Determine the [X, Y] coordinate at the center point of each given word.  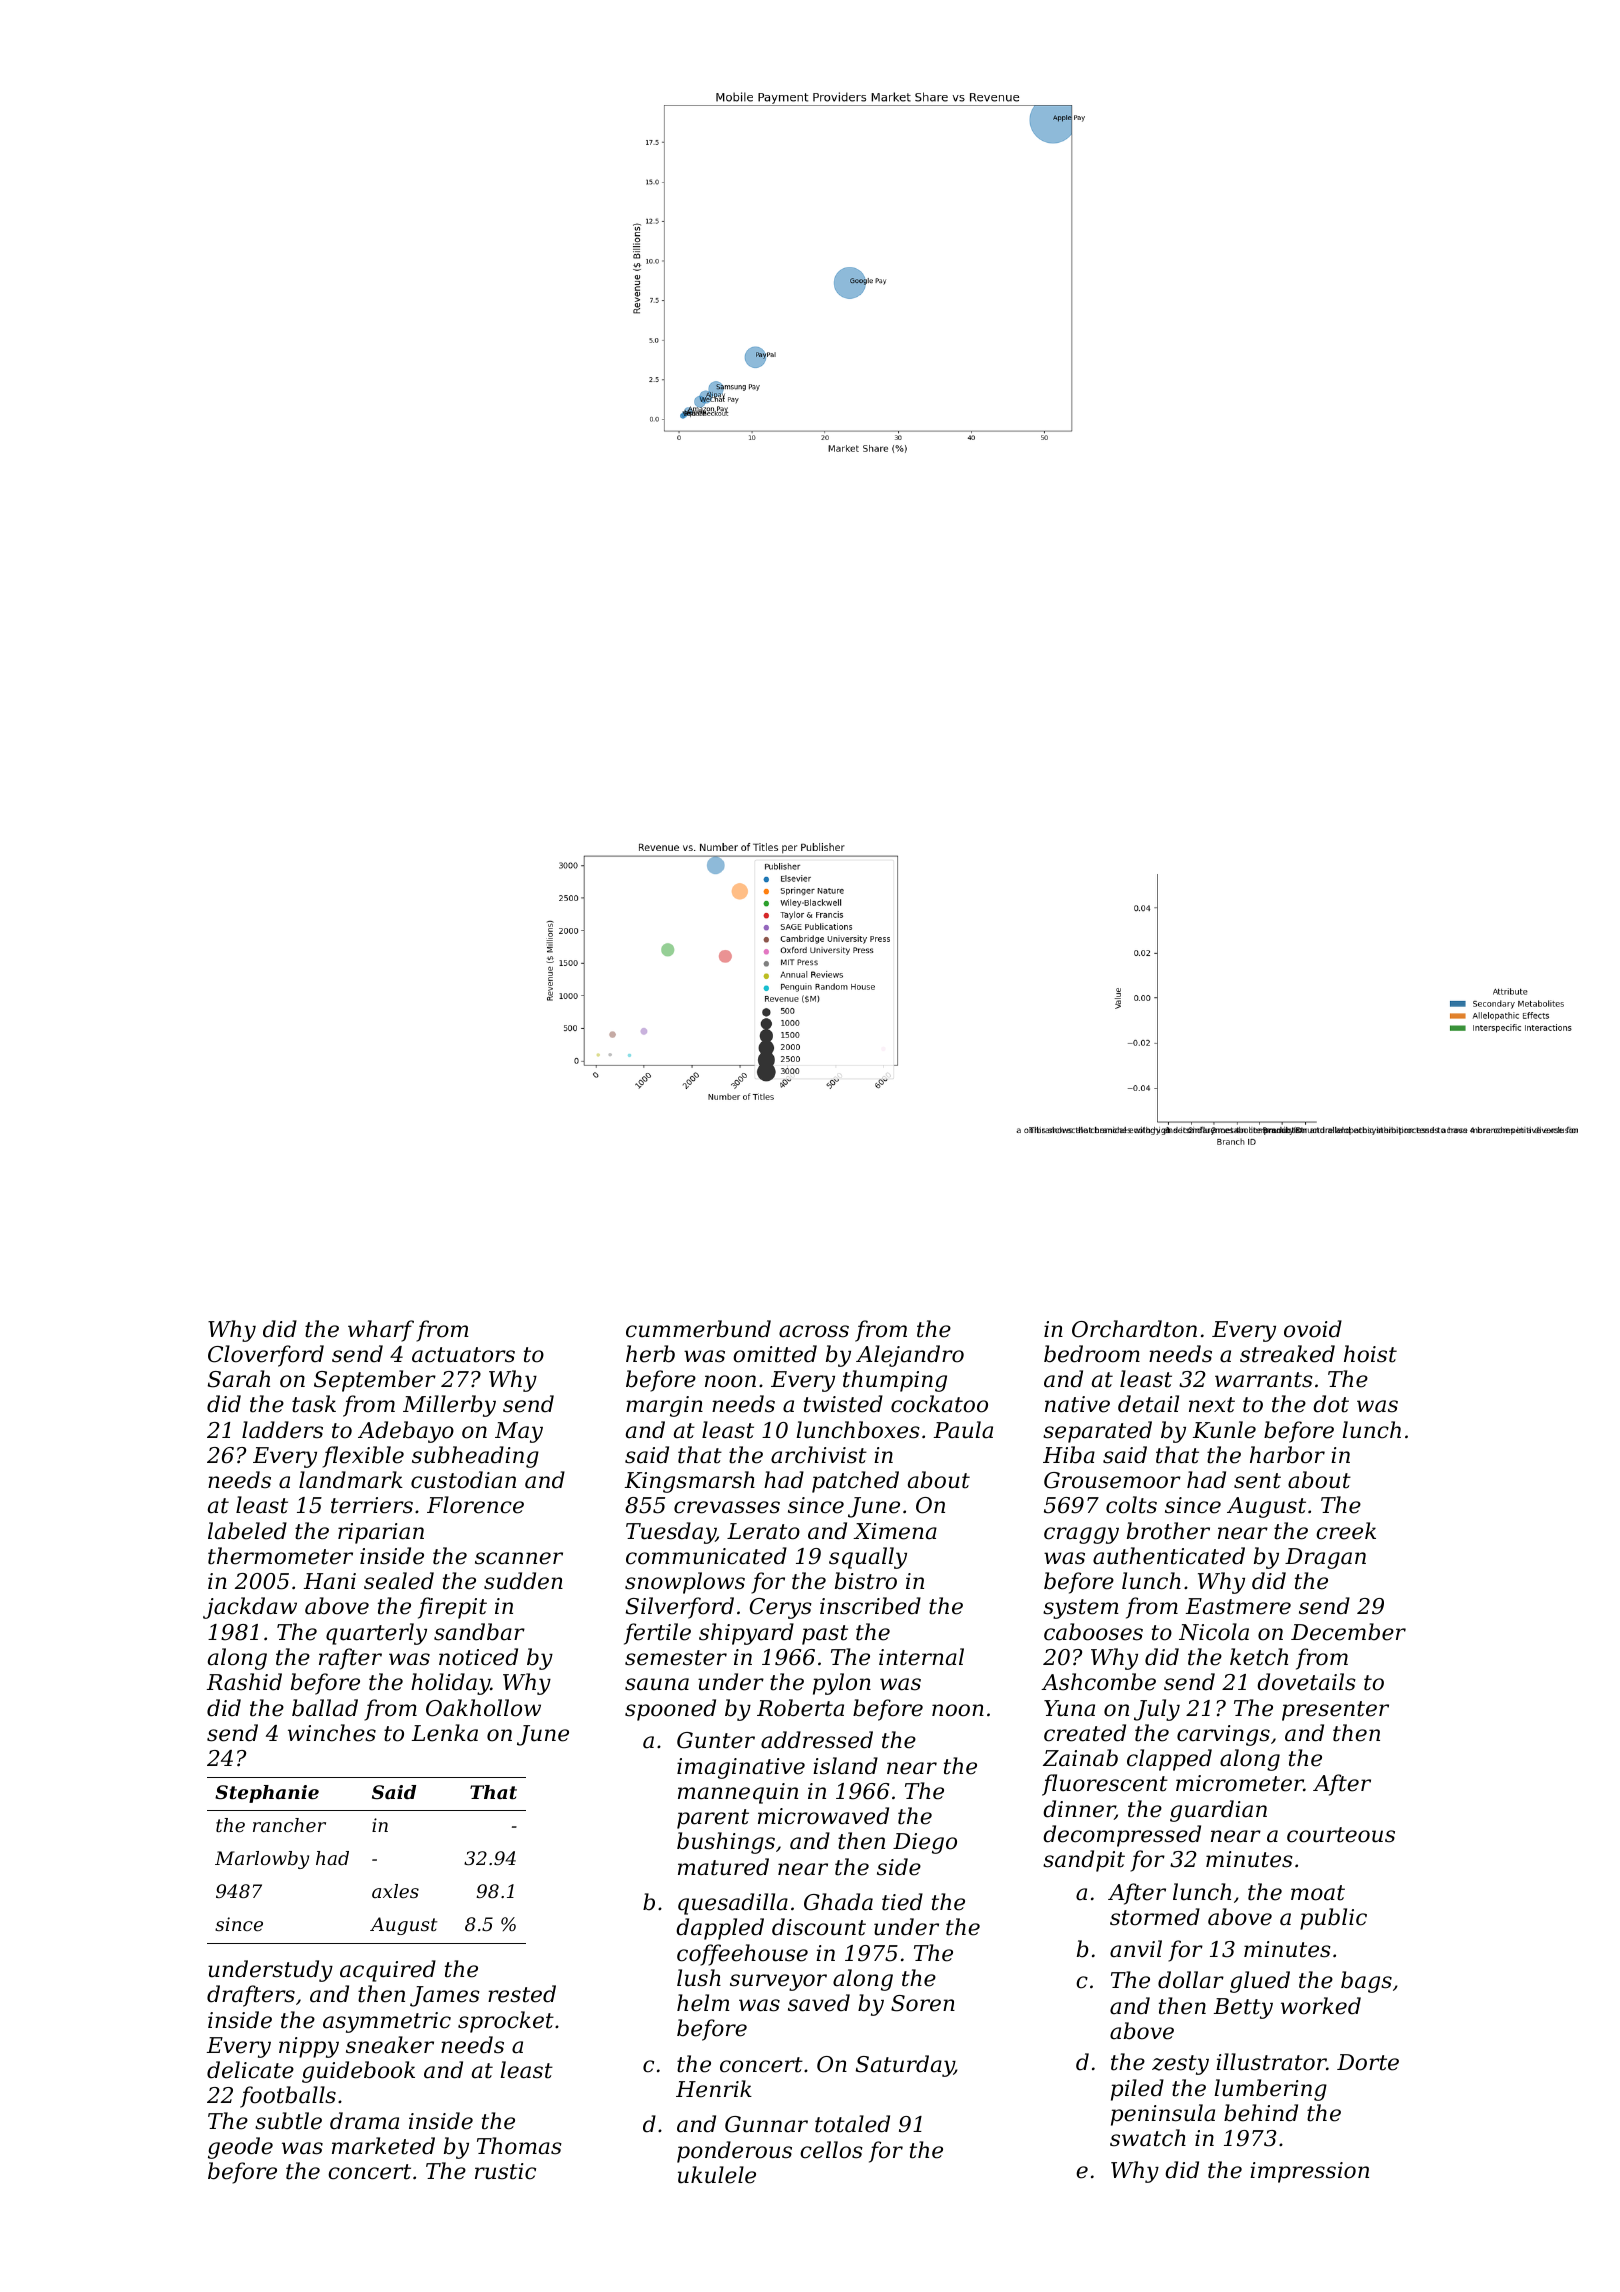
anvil [1136, 1949]
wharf [381, 1331]
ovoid [1313, 1329]
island [845, 1766]
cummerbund [698, 1329]
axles [395, 1891]
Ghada [838, 1902]
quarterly [376, 1634]
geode [240, 2148]
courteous [1341, 1835]
